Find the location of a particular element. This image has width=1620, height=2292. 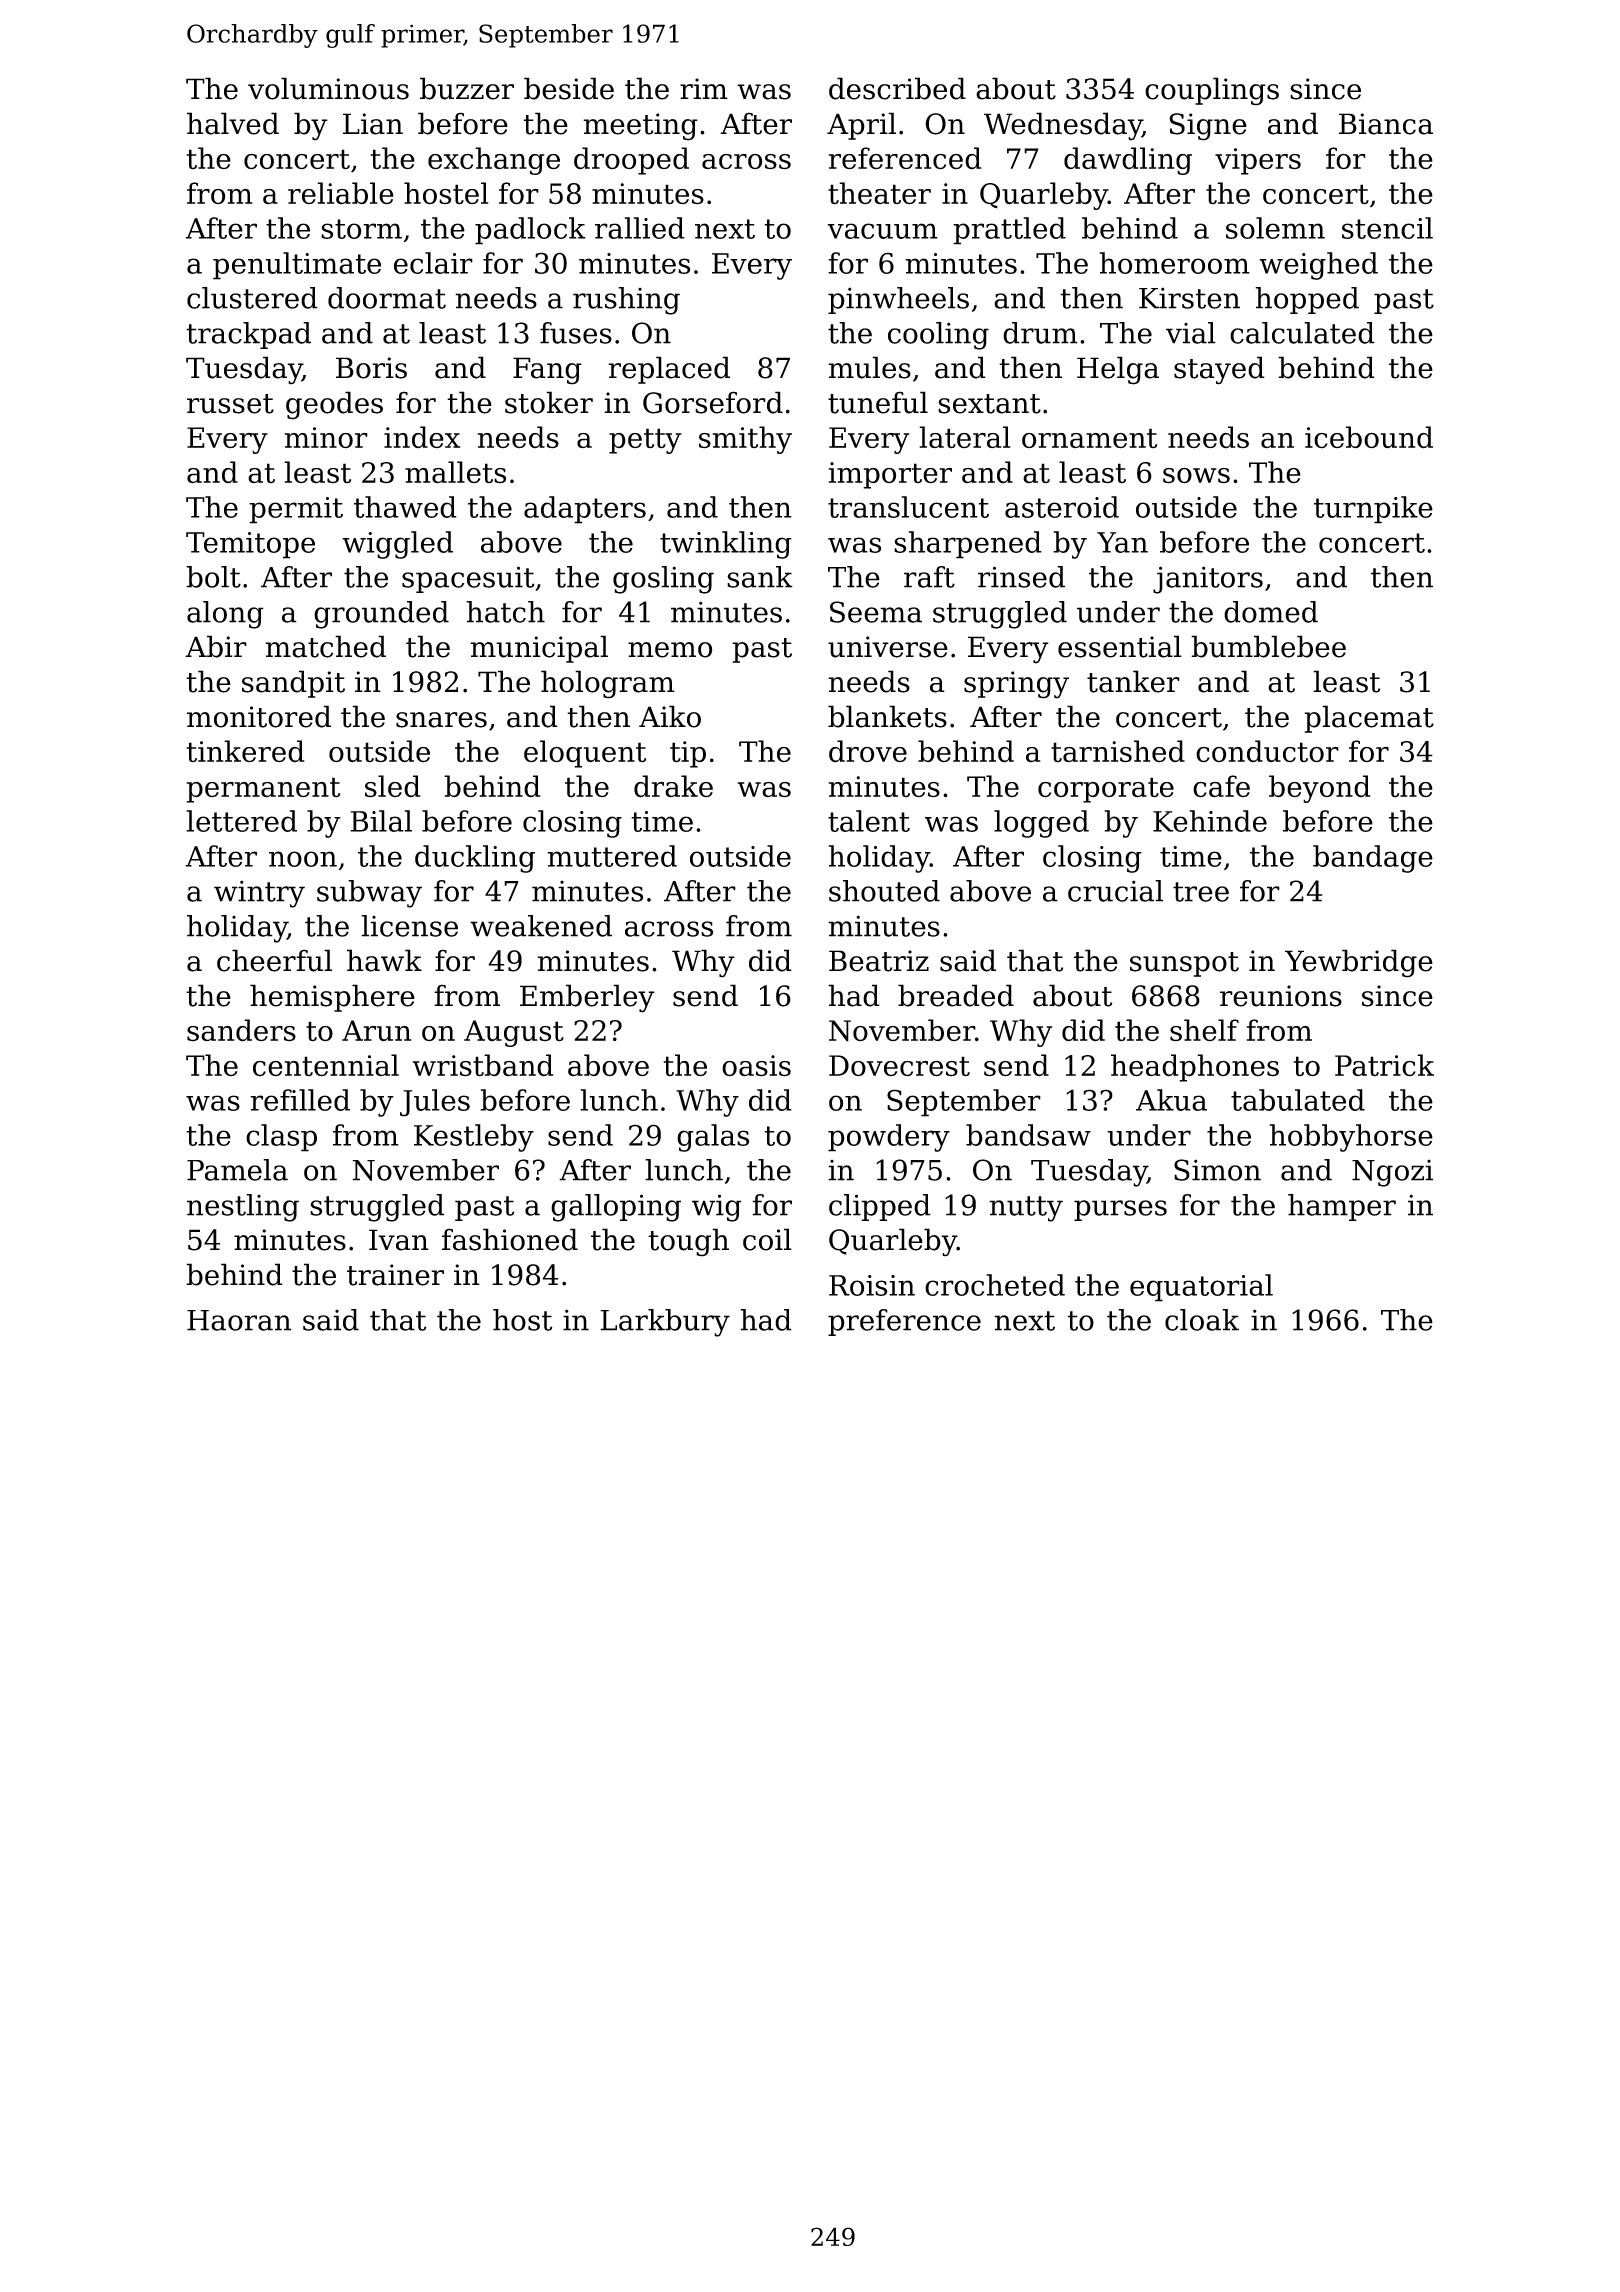

couplings is located at coordinates (1212, 91).
